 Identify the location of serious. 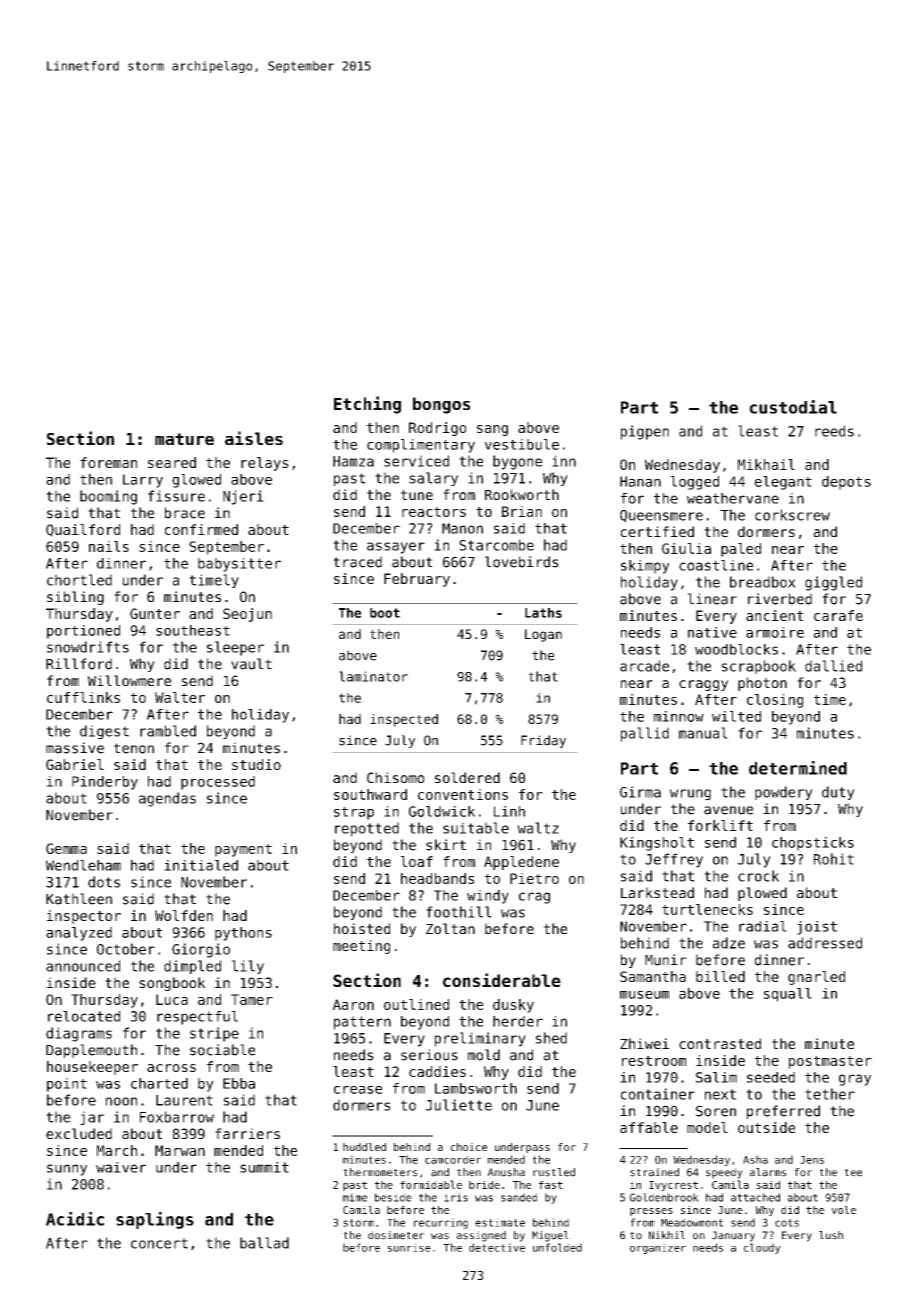
(429, 1055).
